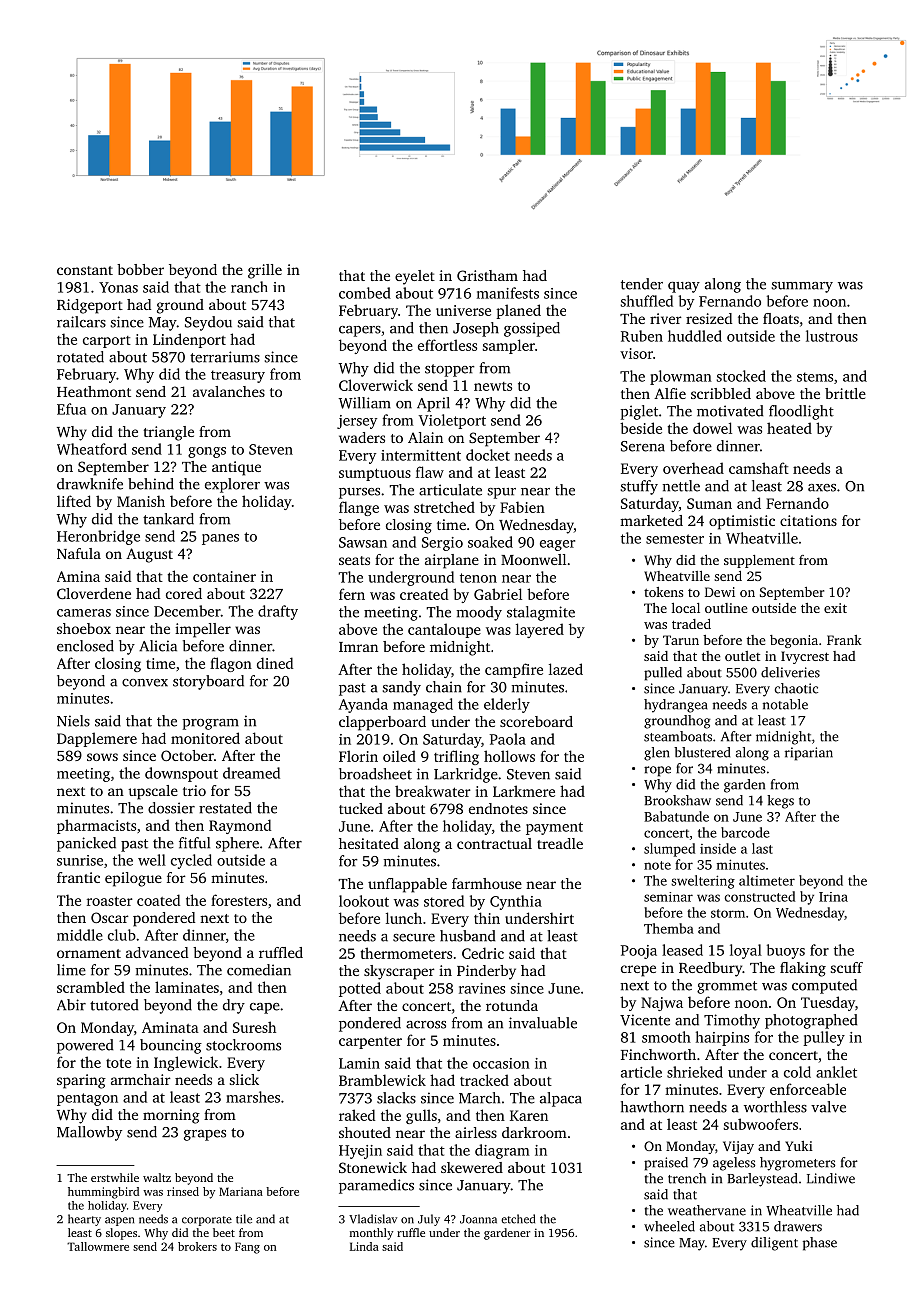  Describe the element at coordinates (666, 318) in the document. I see `river` at that location.
